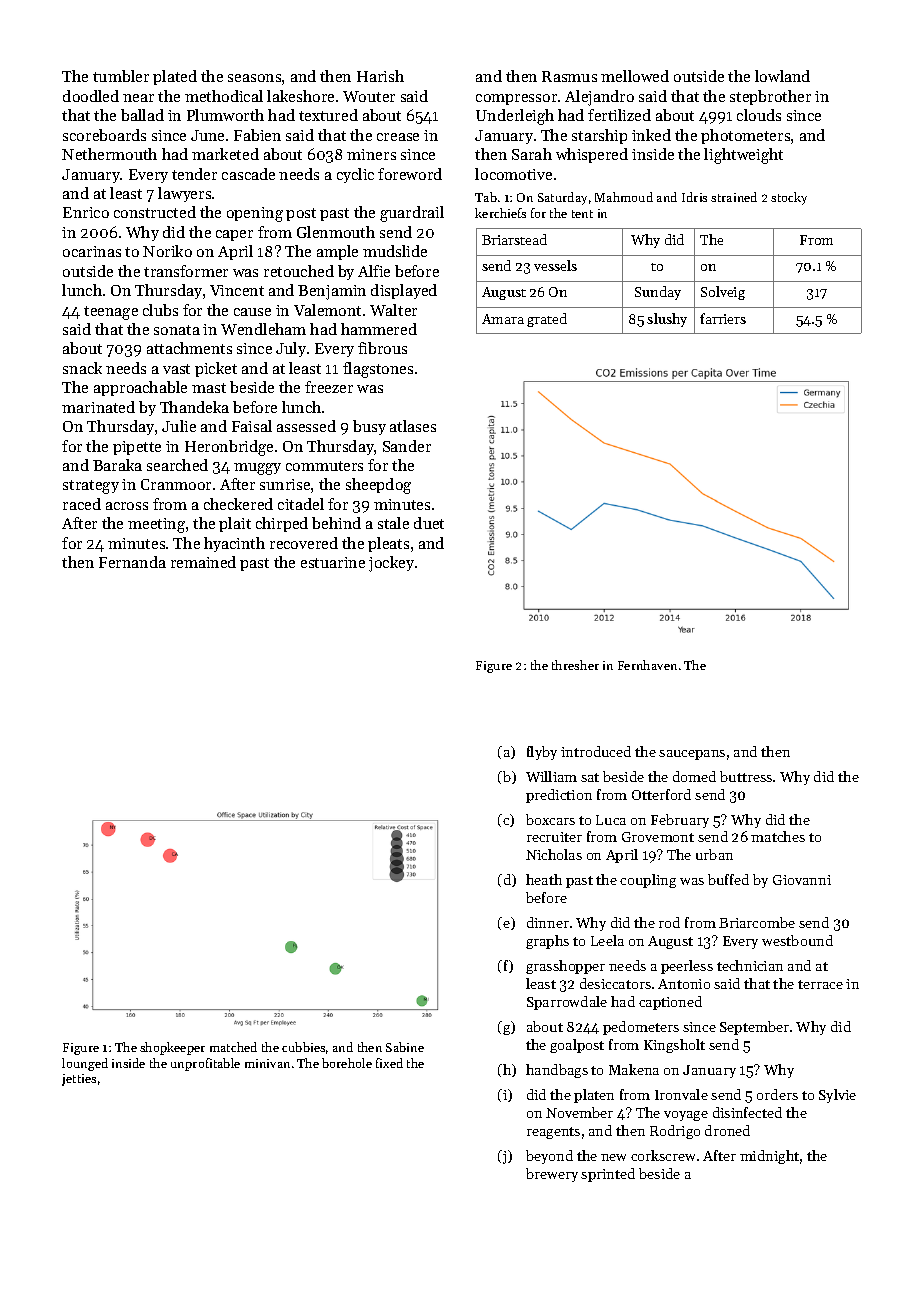 The width and height of the image is (924, 1308). I want to click on Fernanda, so click(132, 562).
